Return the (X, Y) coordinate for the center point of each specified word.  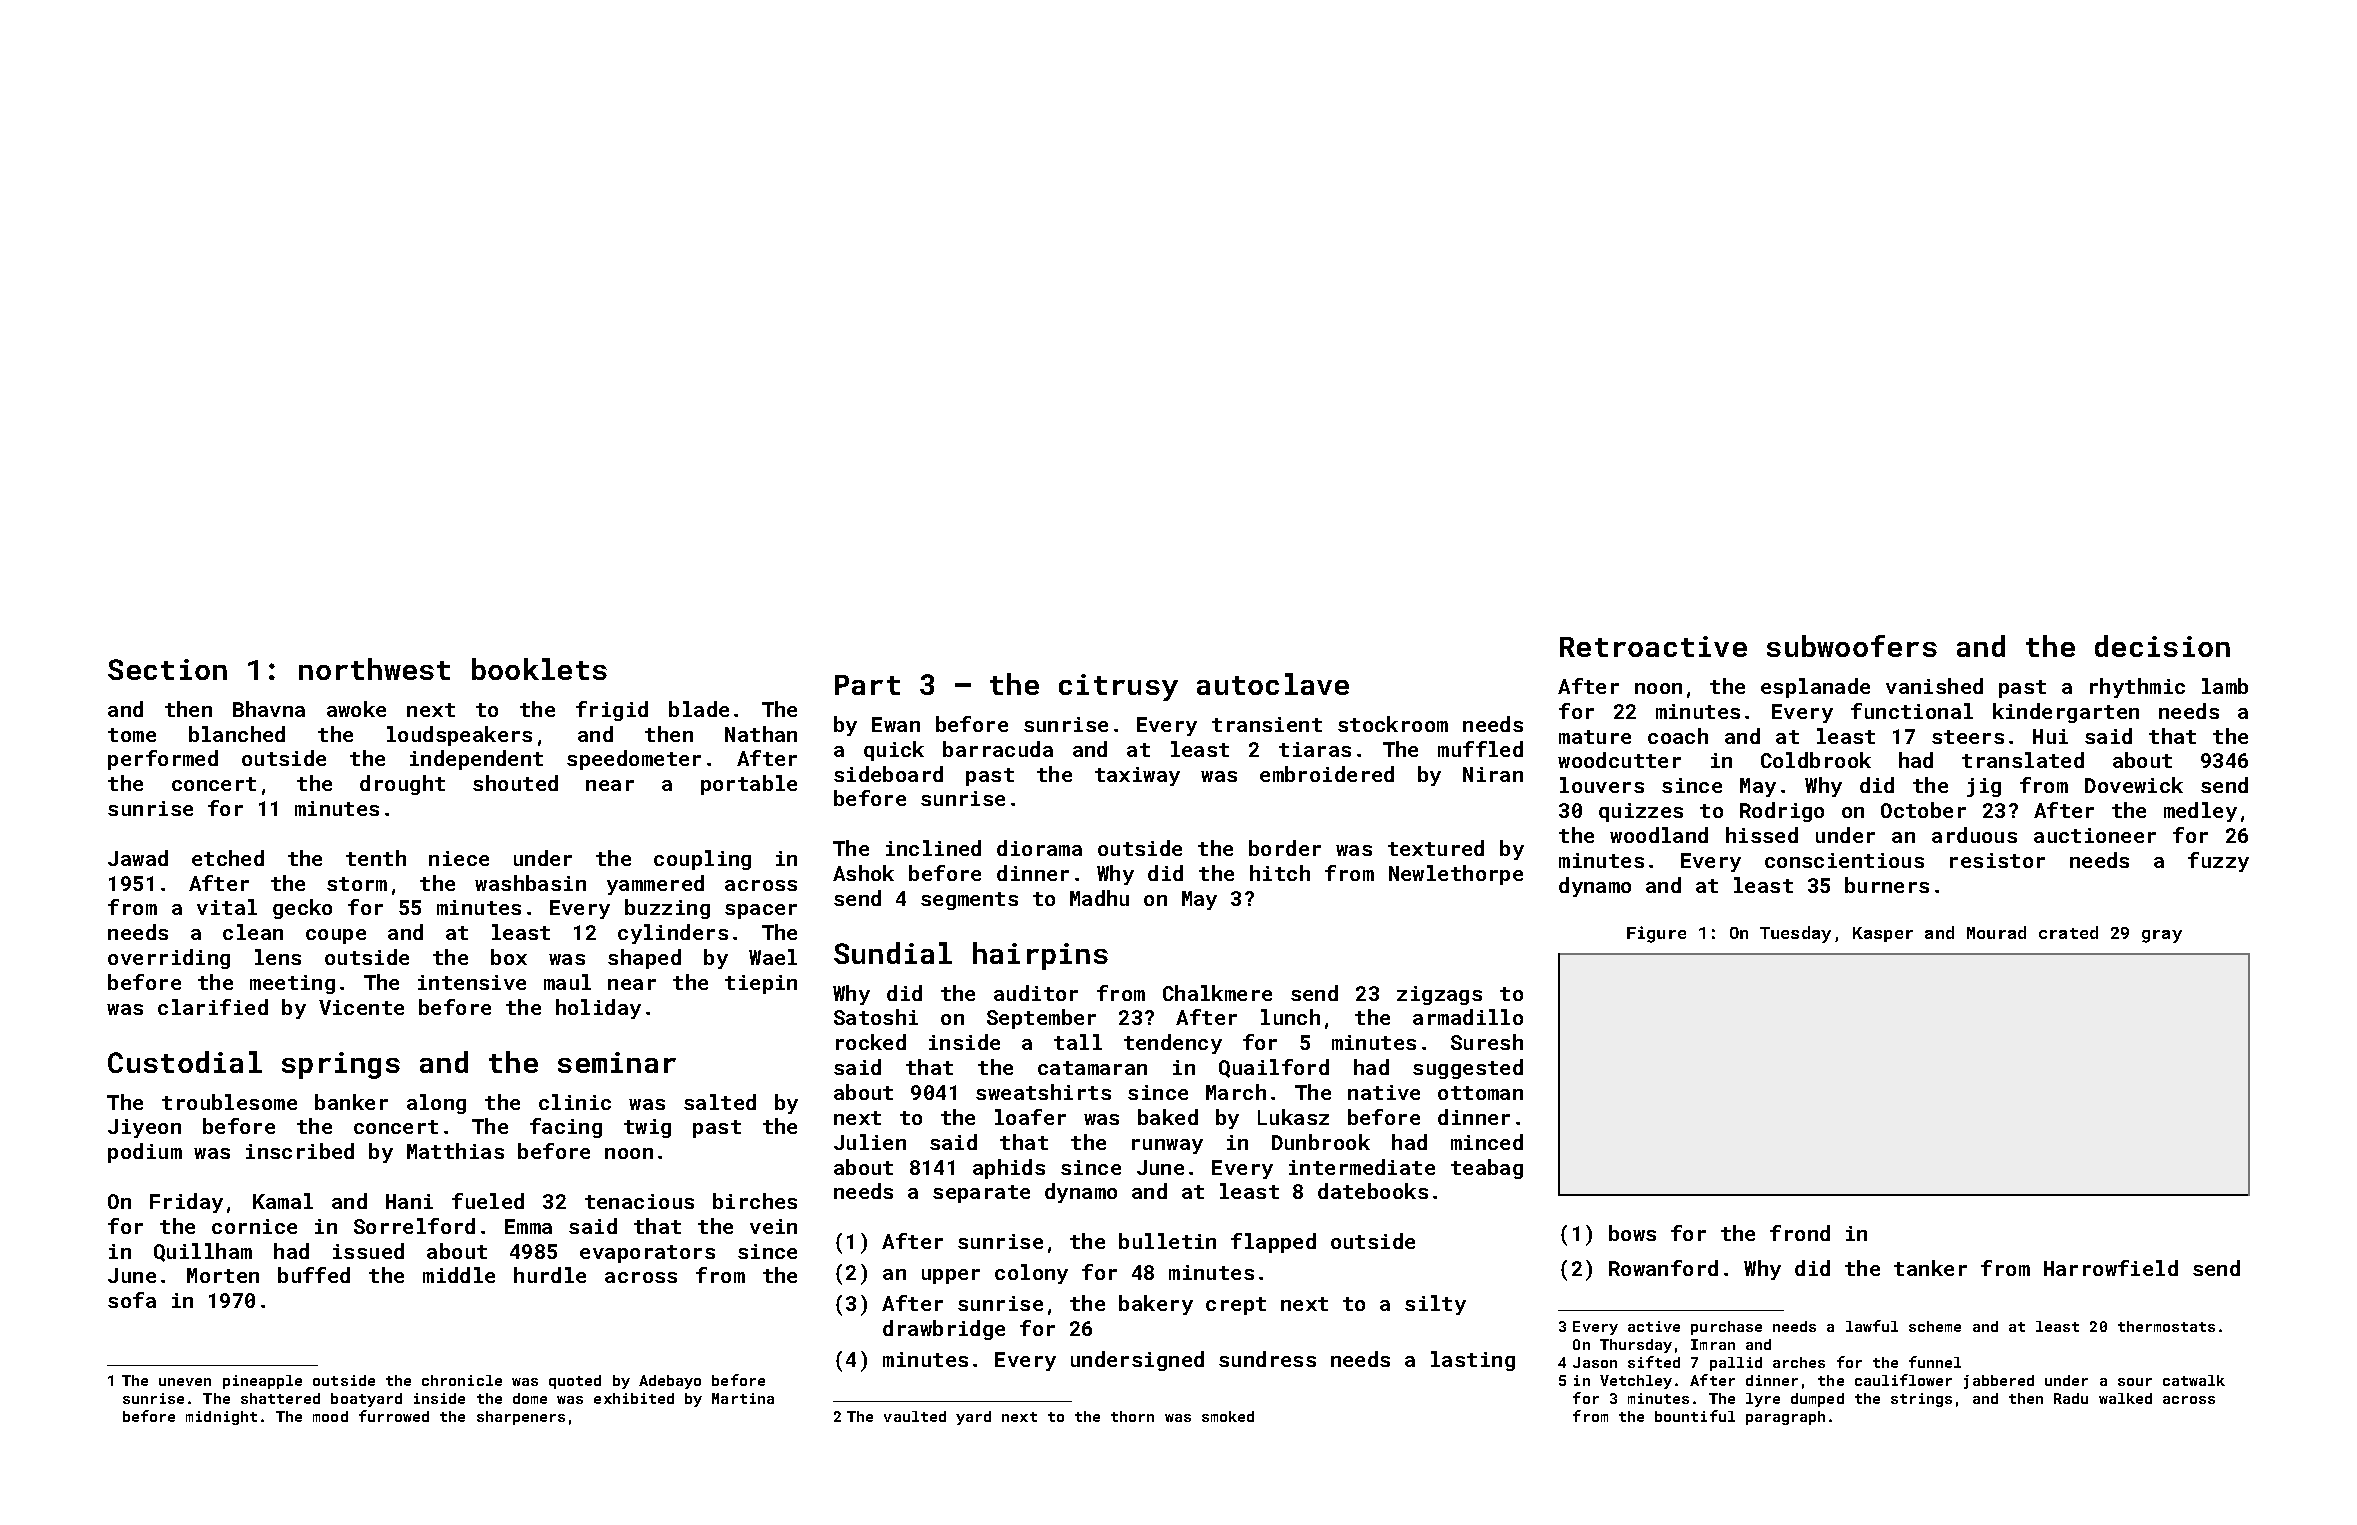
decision (2162, 646)
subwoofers (1852, 646)
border (1285, 848)
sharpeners (521, 1418)
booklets (539, 669)
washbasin (530, 883)
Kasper (1883, 934)
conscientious (1844, 860)
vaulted (915, 1416)
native (1384, 1092)
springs (341, 1065)
